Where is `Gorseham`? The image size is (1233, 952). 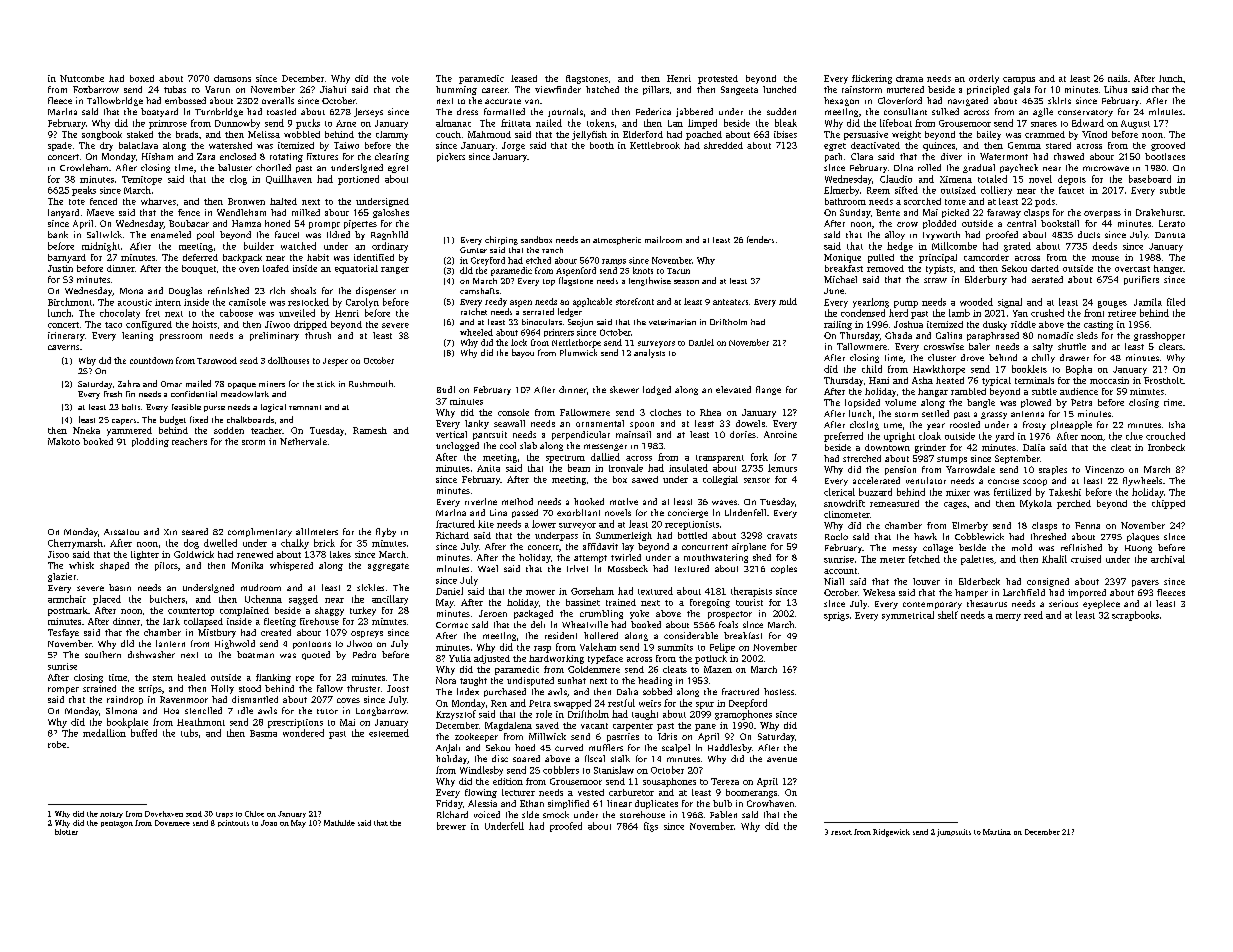 Gorseham is located at coordinates (592, 591).
